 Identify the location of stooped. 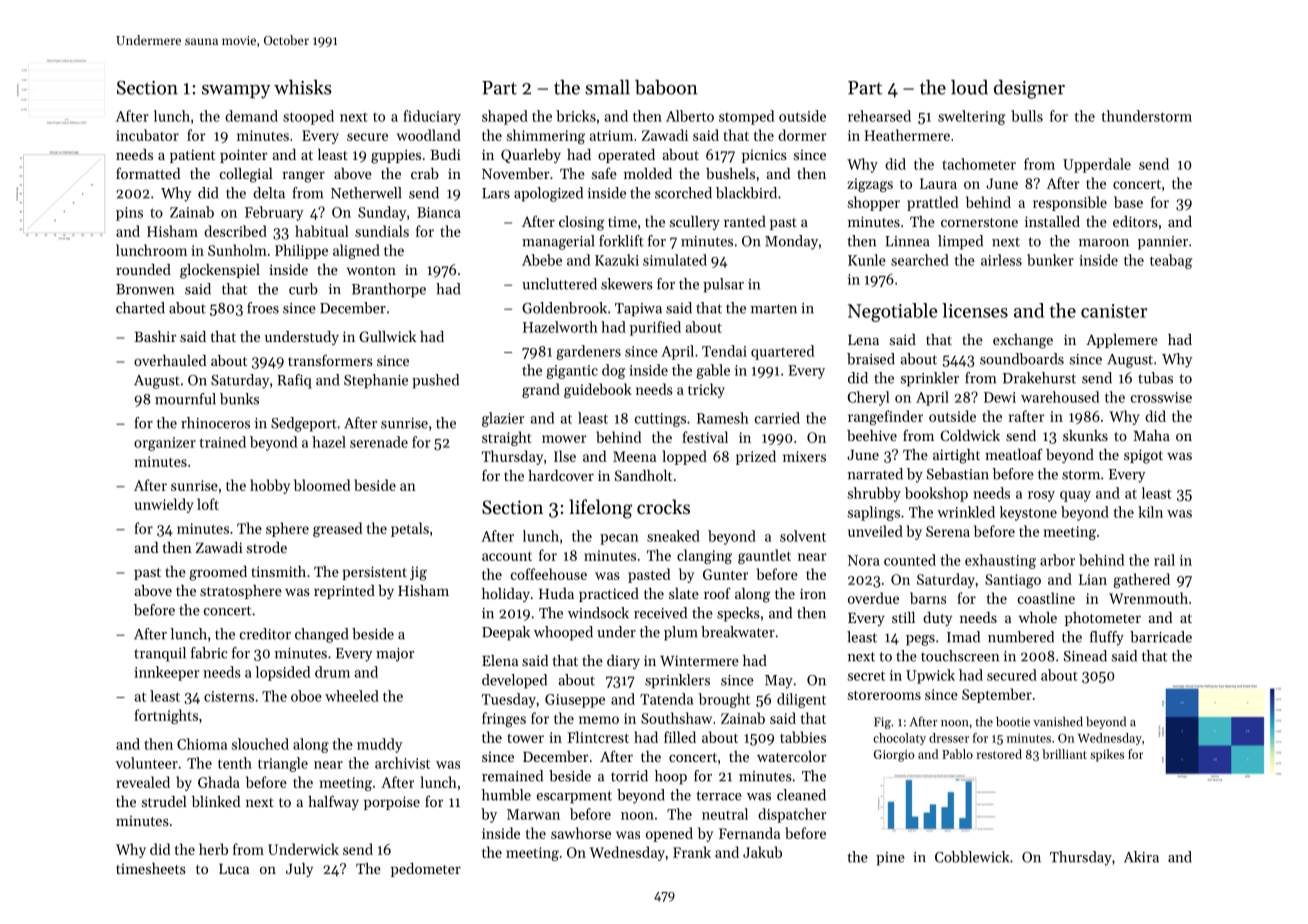
(308, 117).
